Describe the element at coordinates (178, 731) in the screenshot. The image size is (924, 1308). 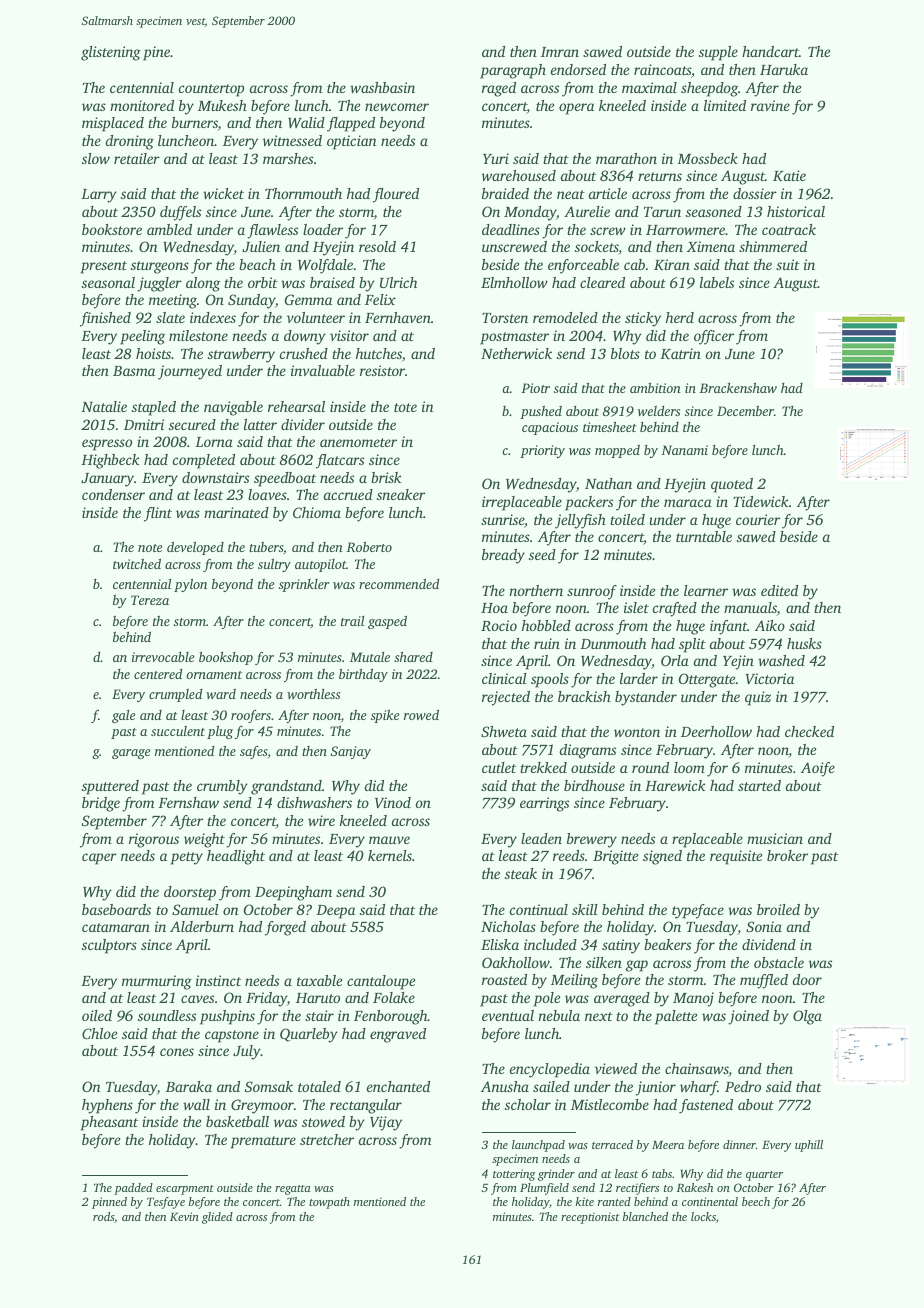
I see `succulent` at that location.
